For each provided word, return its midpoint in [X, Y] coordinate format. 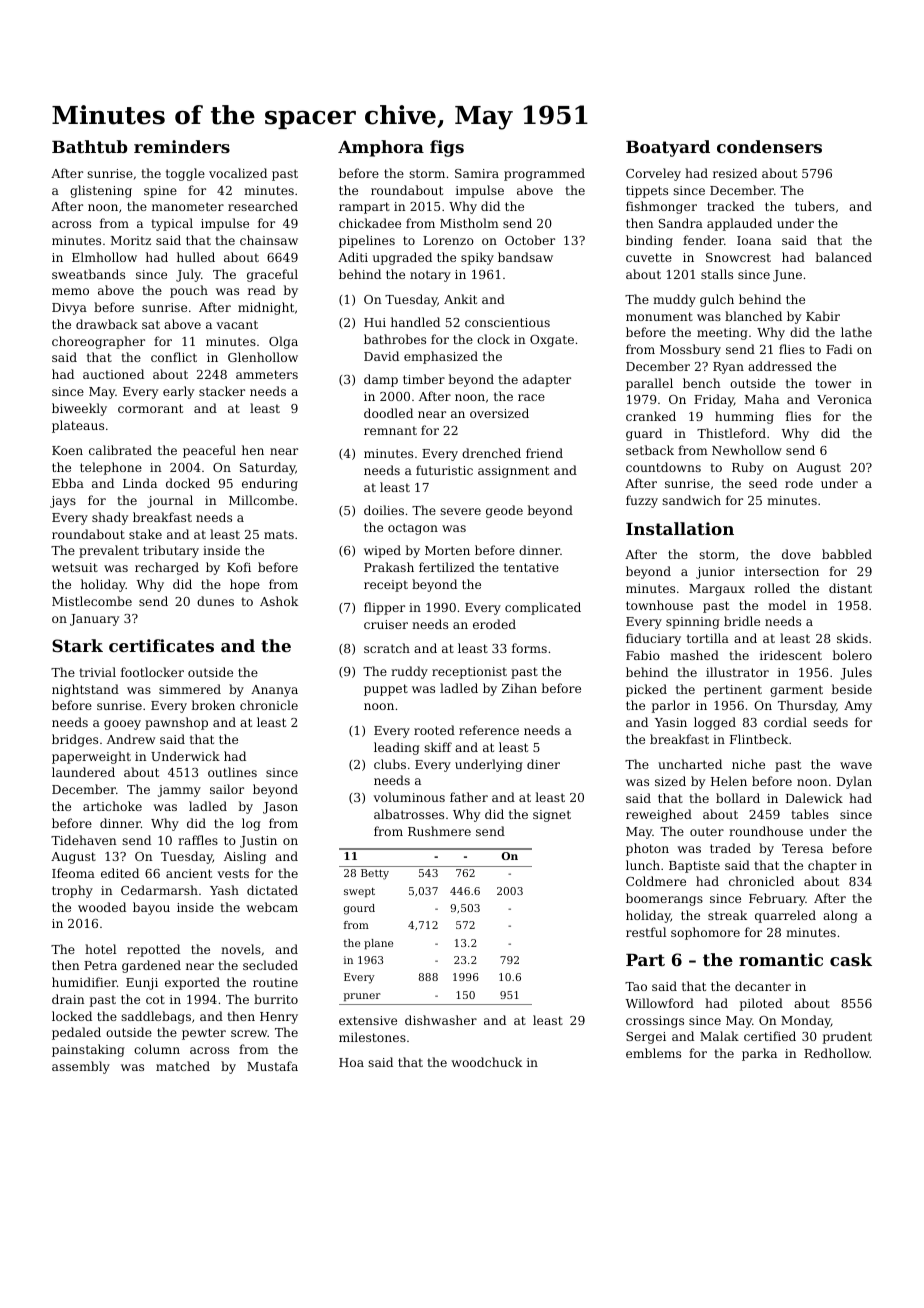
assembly [81, 1067]
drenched [491, 453]
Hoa [351, 1062]
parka [759, 1054]
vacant [237, 324]
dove [796, 554]
